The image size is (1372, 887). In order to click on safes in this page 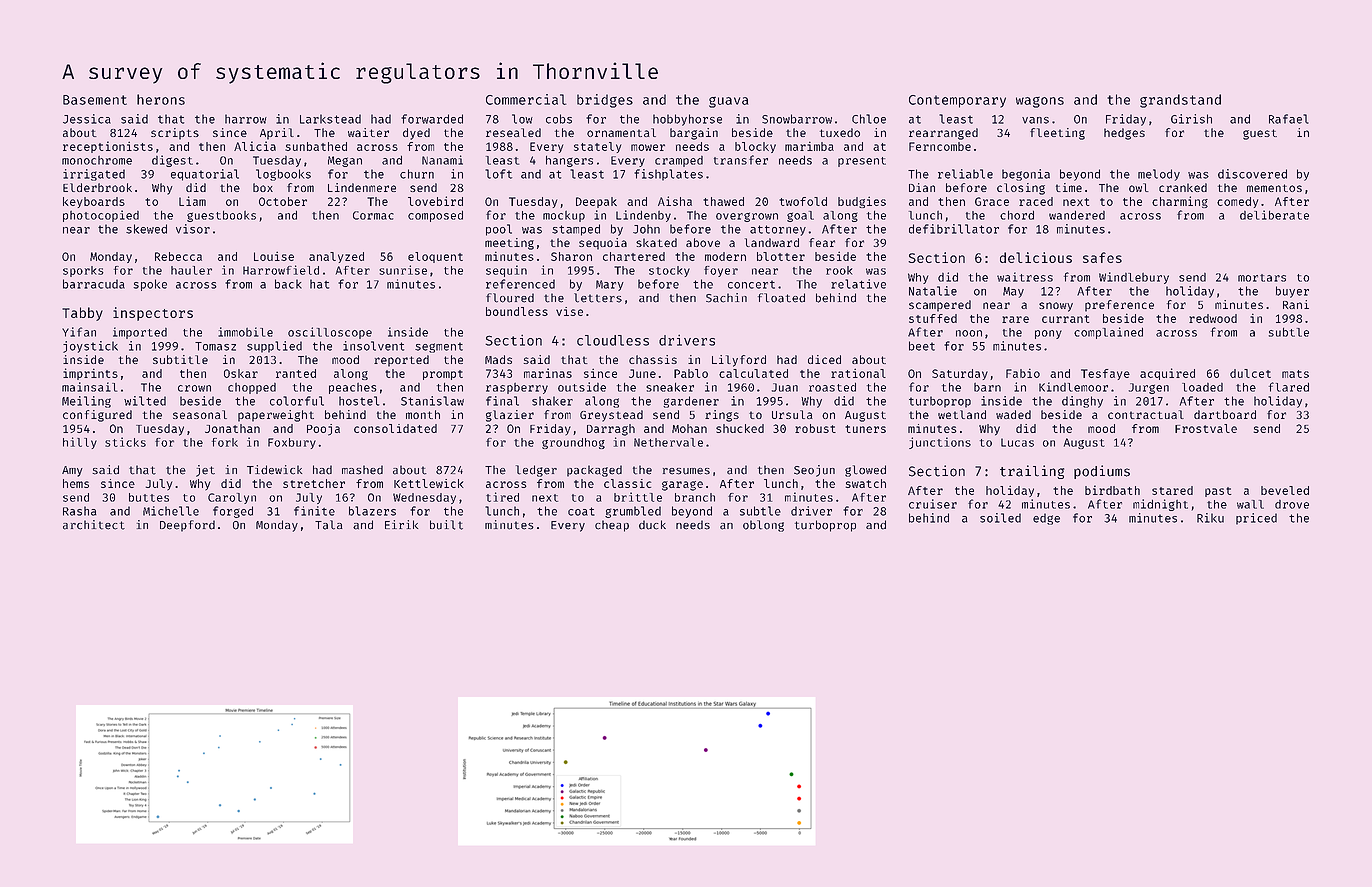, I will do `click(1102, 257)`.
